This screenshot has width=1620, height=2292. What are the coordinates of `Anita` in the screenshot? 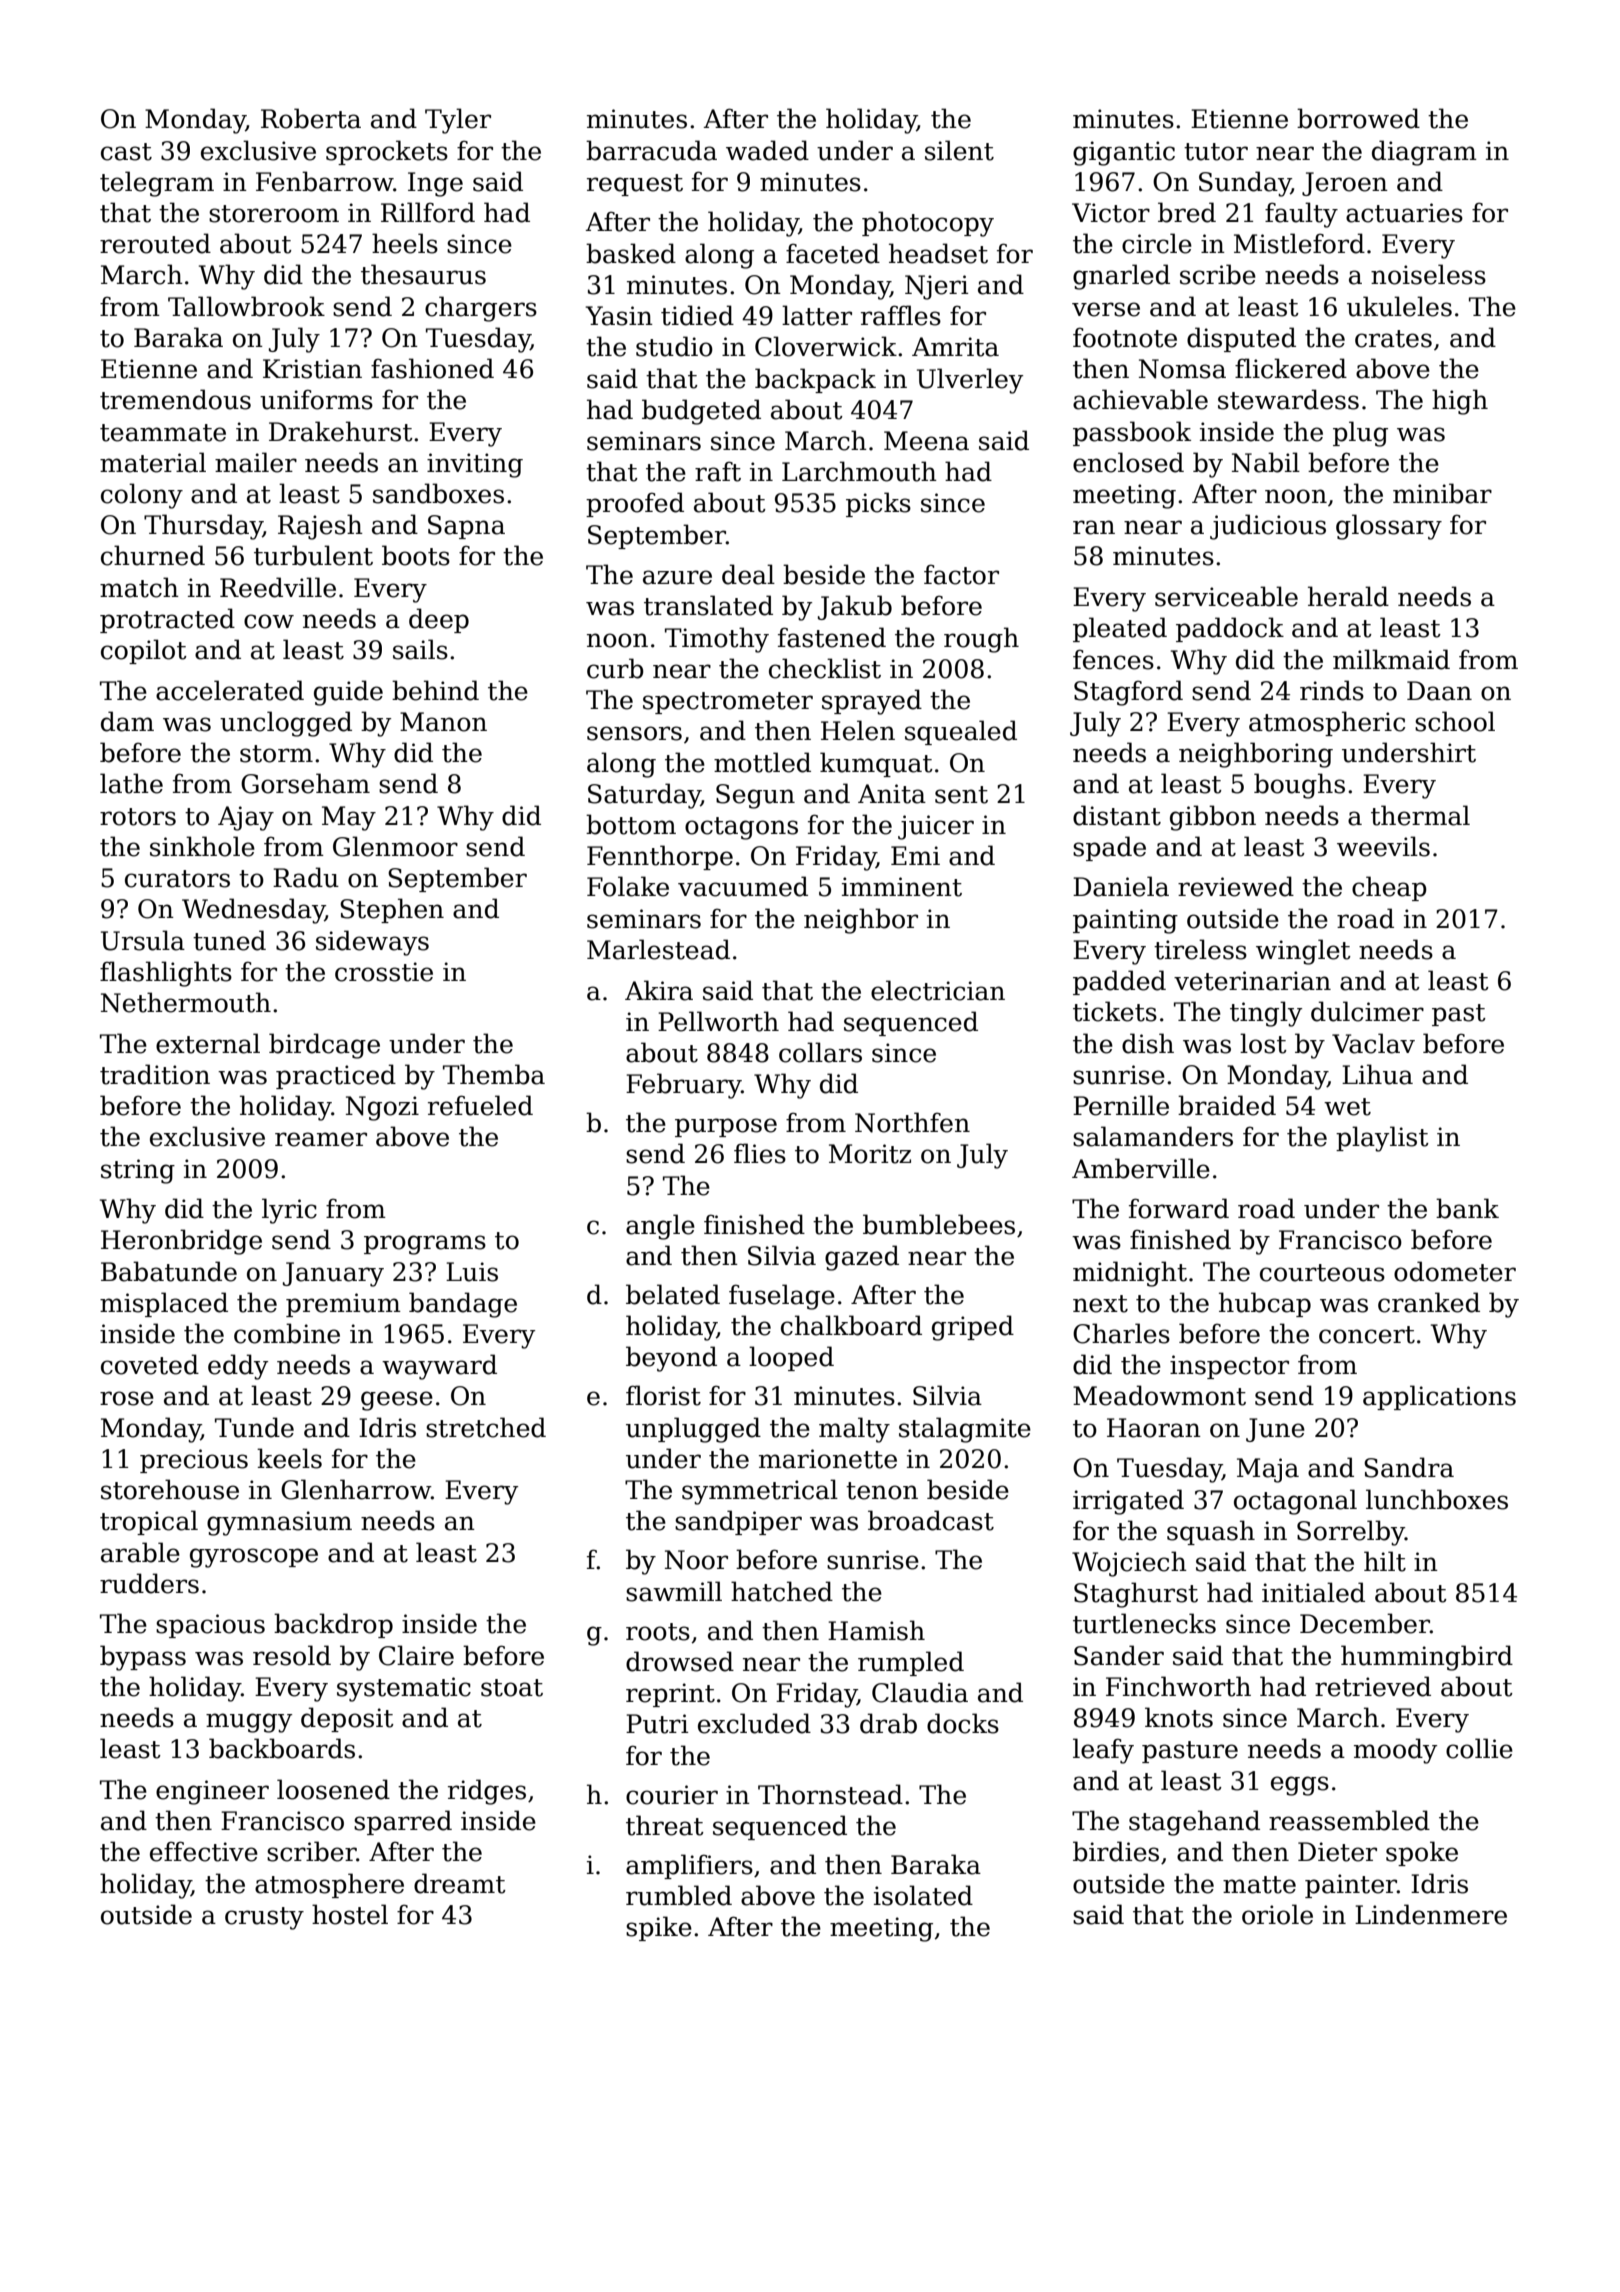 It's located at (892, 794).
